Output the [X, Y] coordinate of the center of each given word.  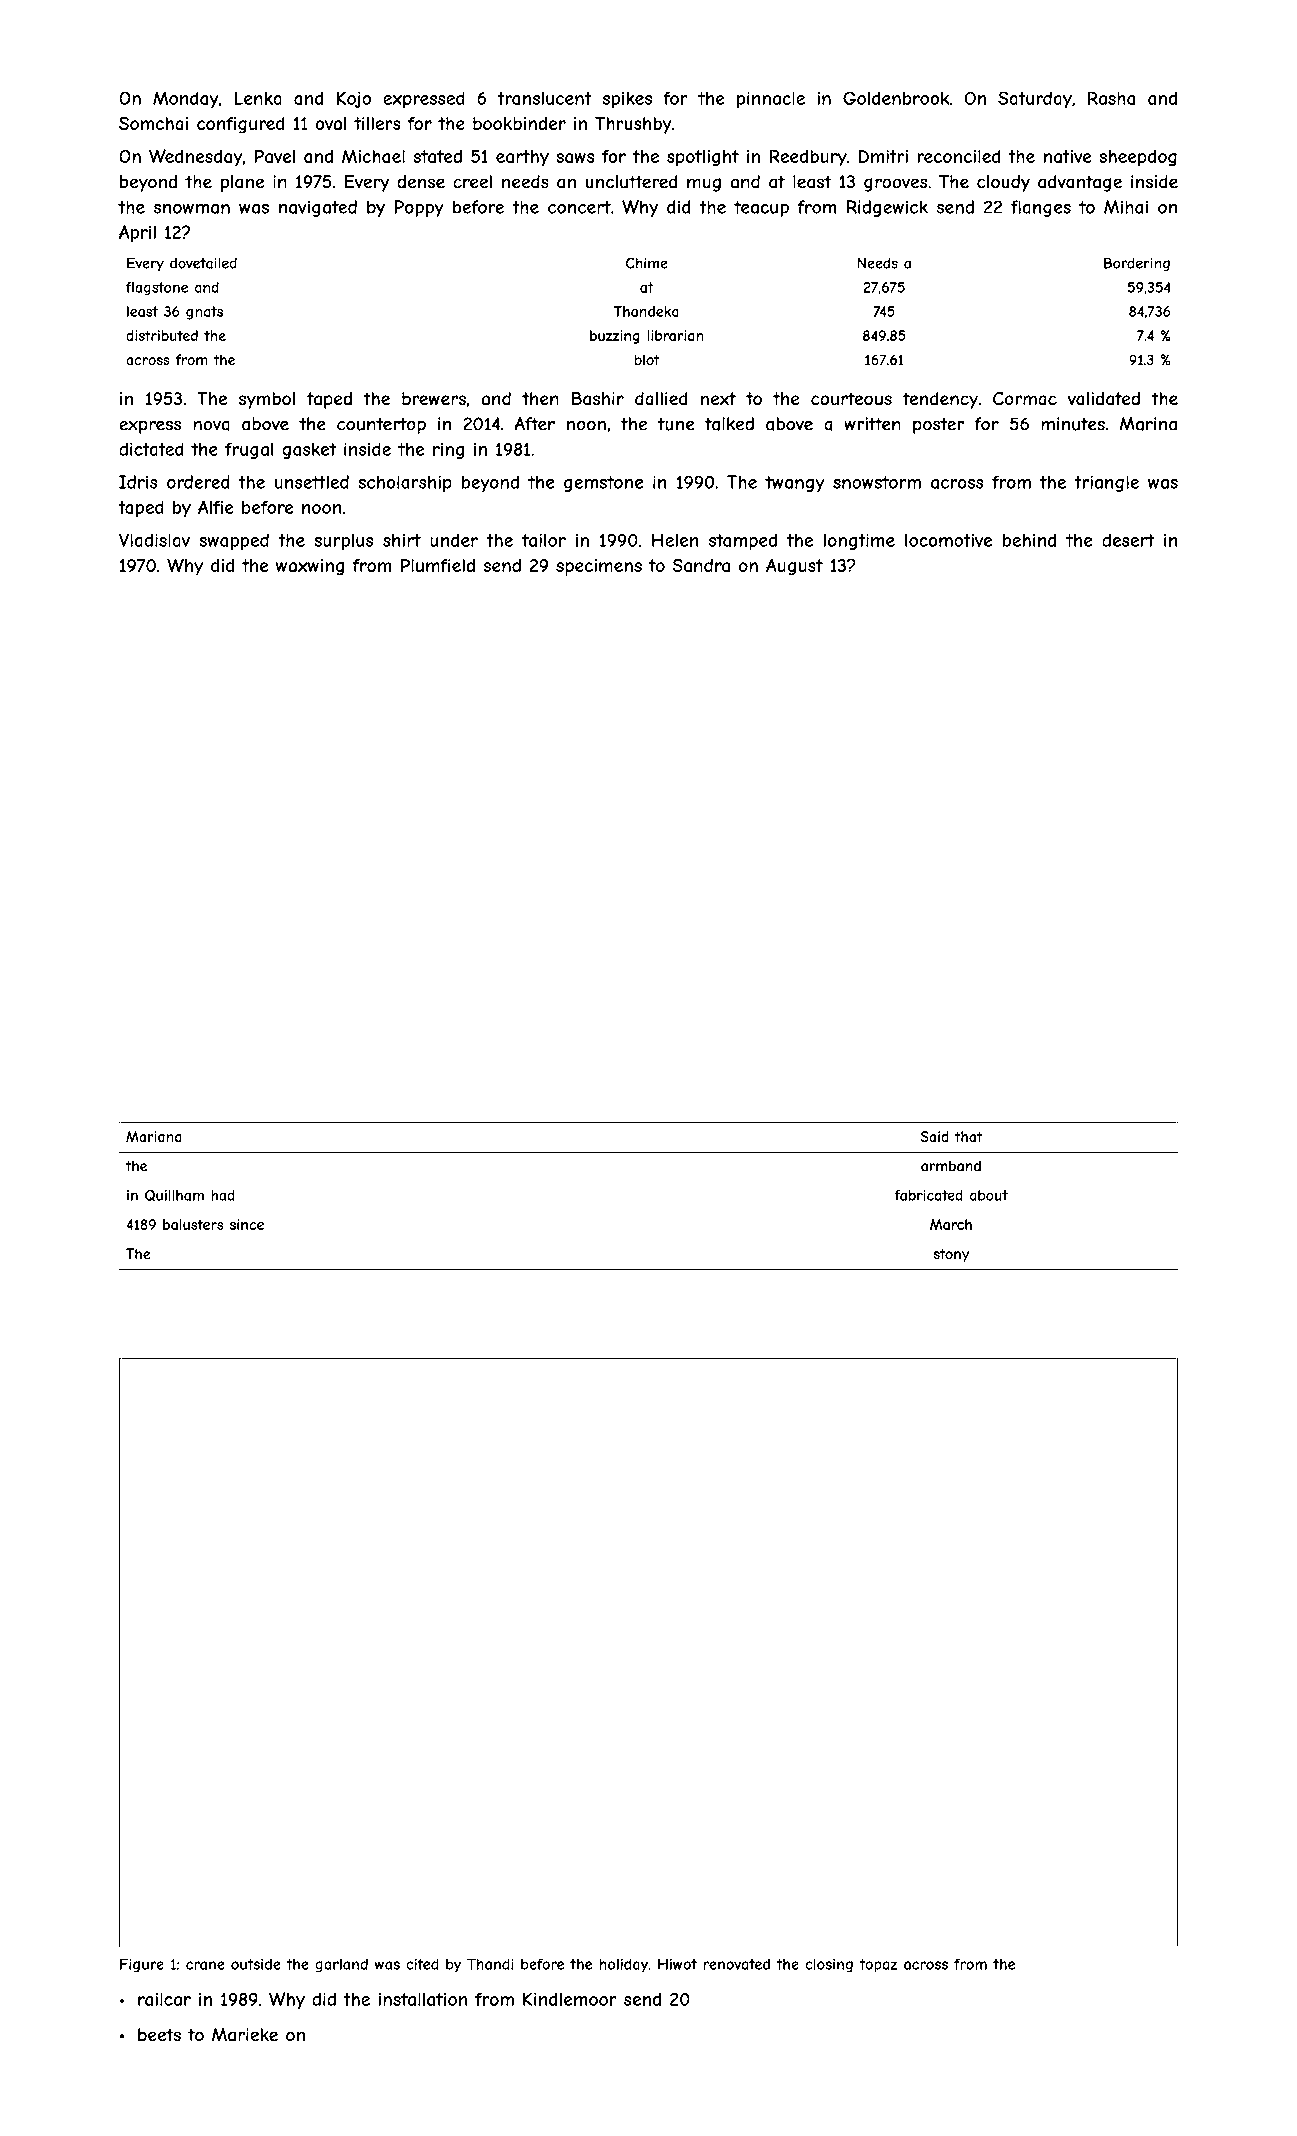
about [989, 1195]
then [540, 398]
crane [205, 1965]
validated [1103, 399]
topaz [878, 1966]
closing [829, 1965]
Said [934, 1136]
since [247, 1224]
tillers [377, 123]
